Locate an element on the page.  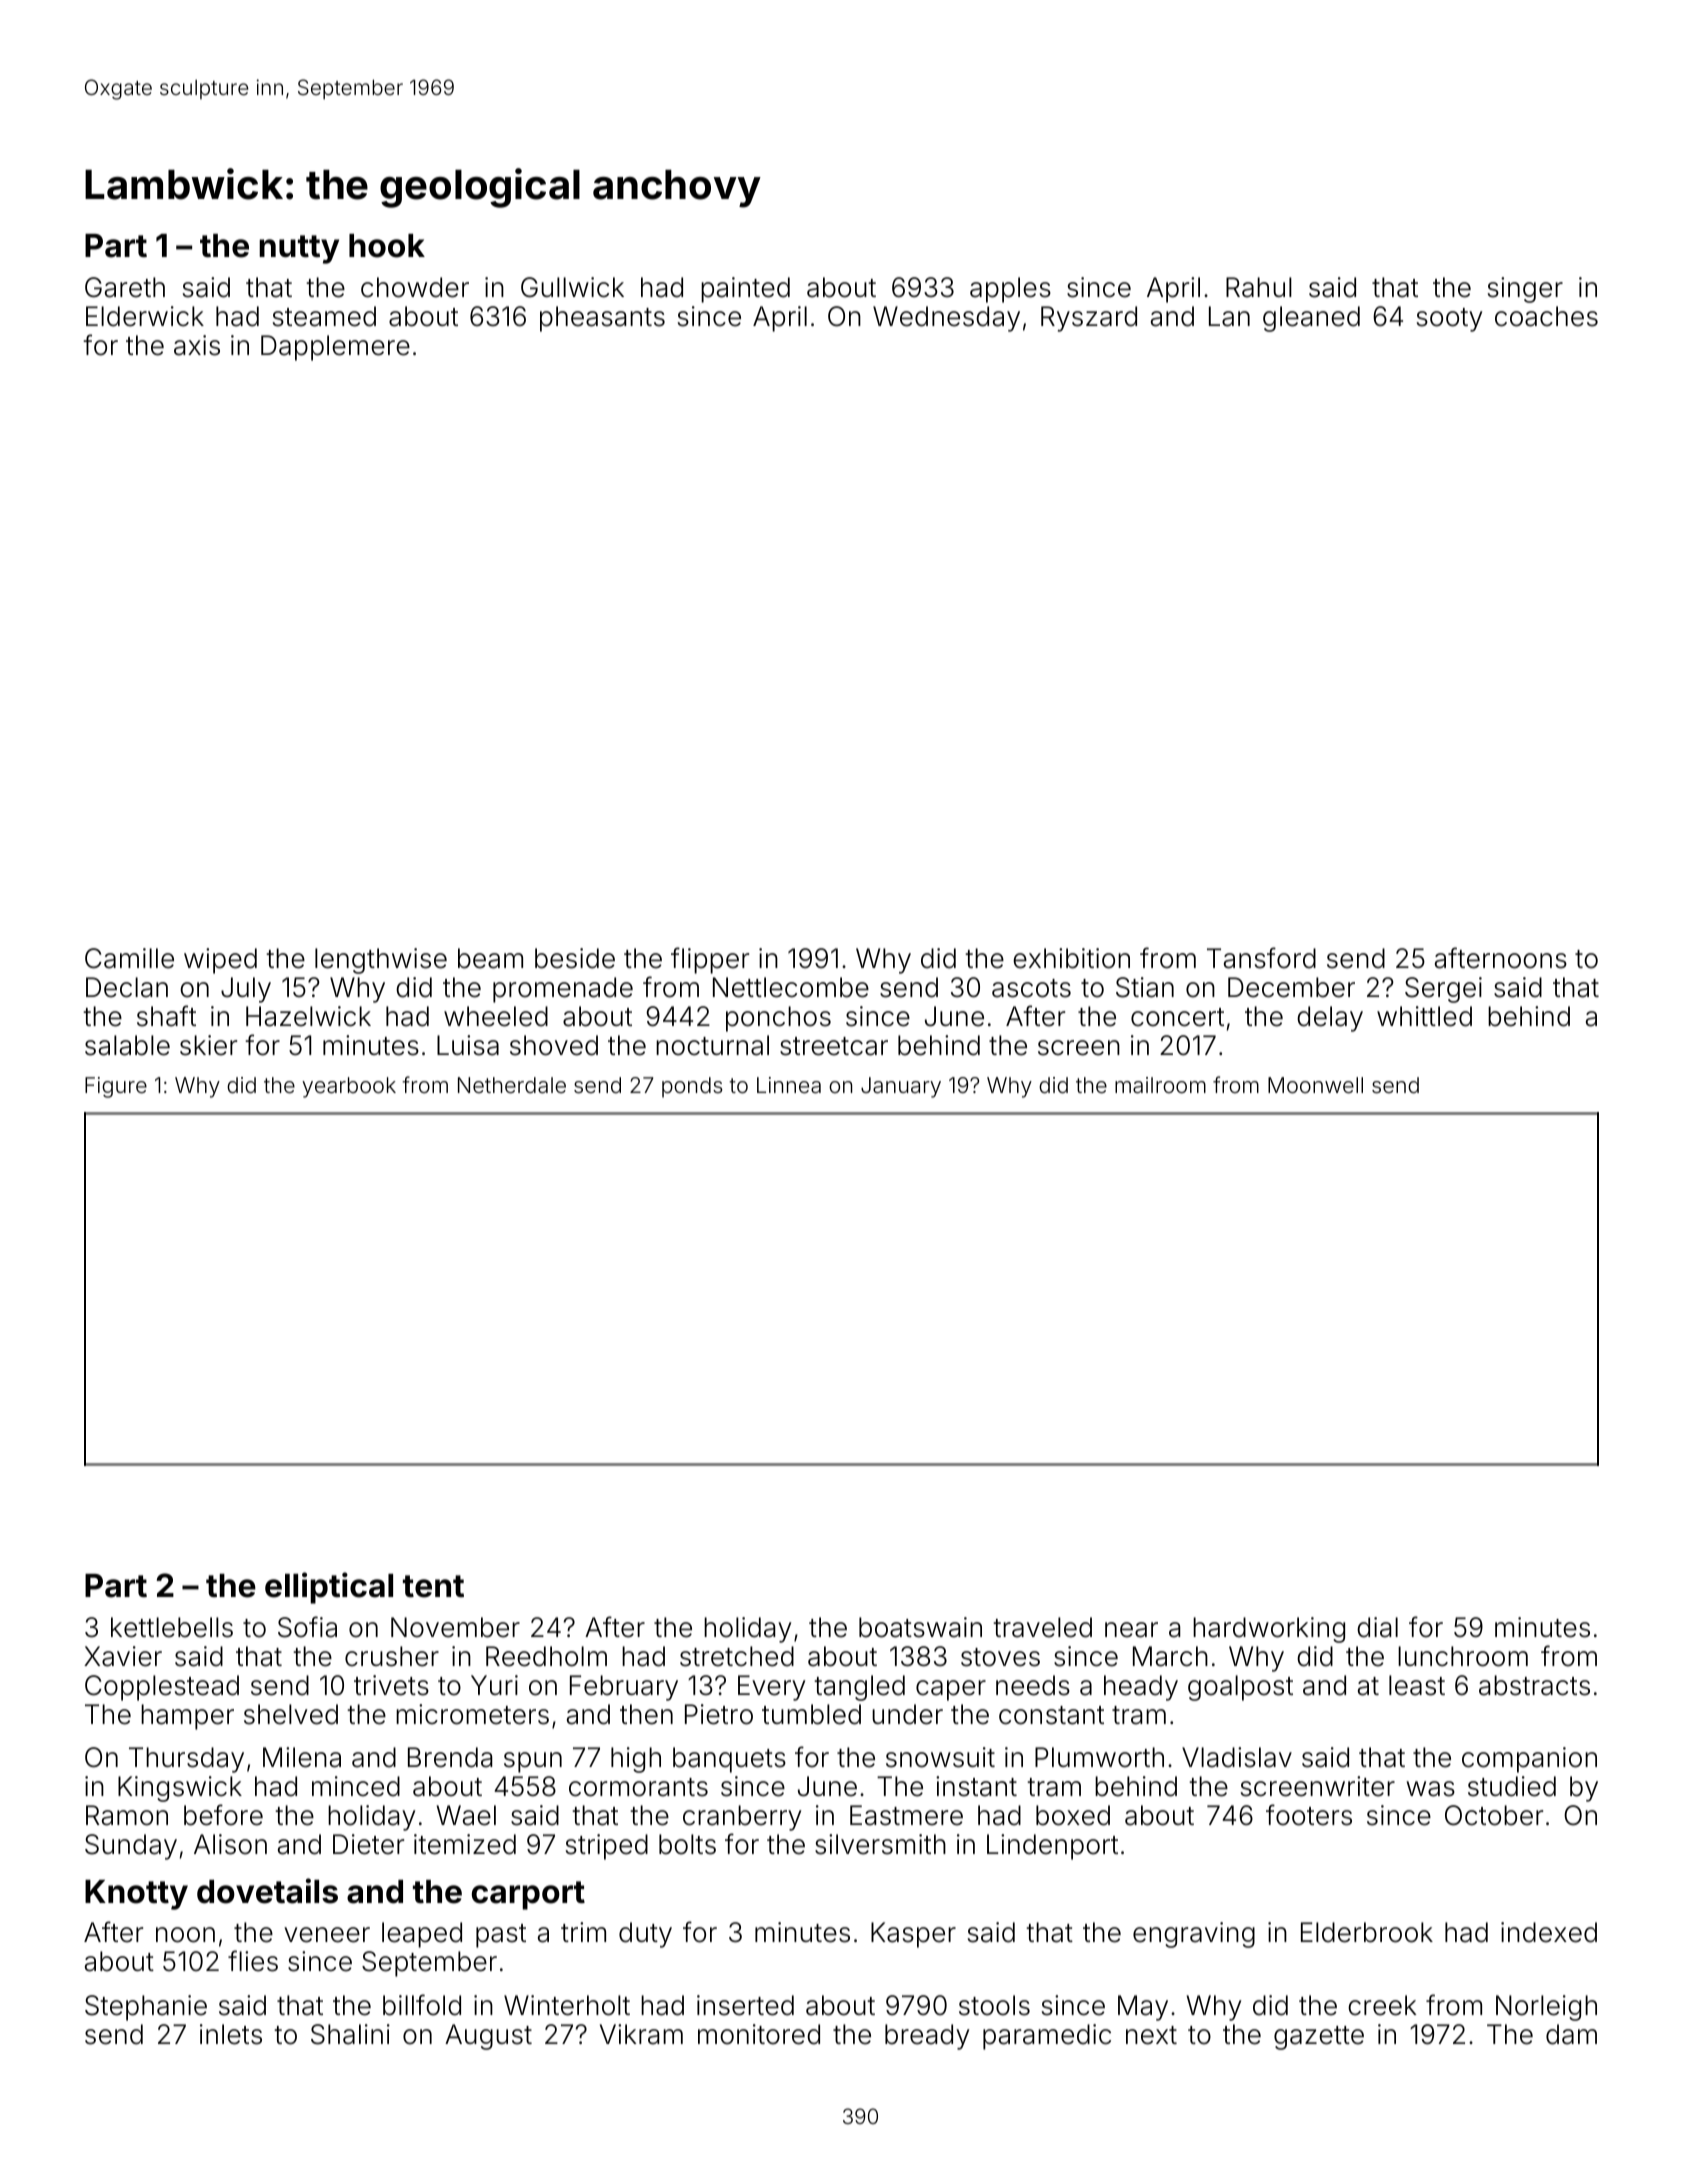
exhibition is located at coordinates (1071, 958).
